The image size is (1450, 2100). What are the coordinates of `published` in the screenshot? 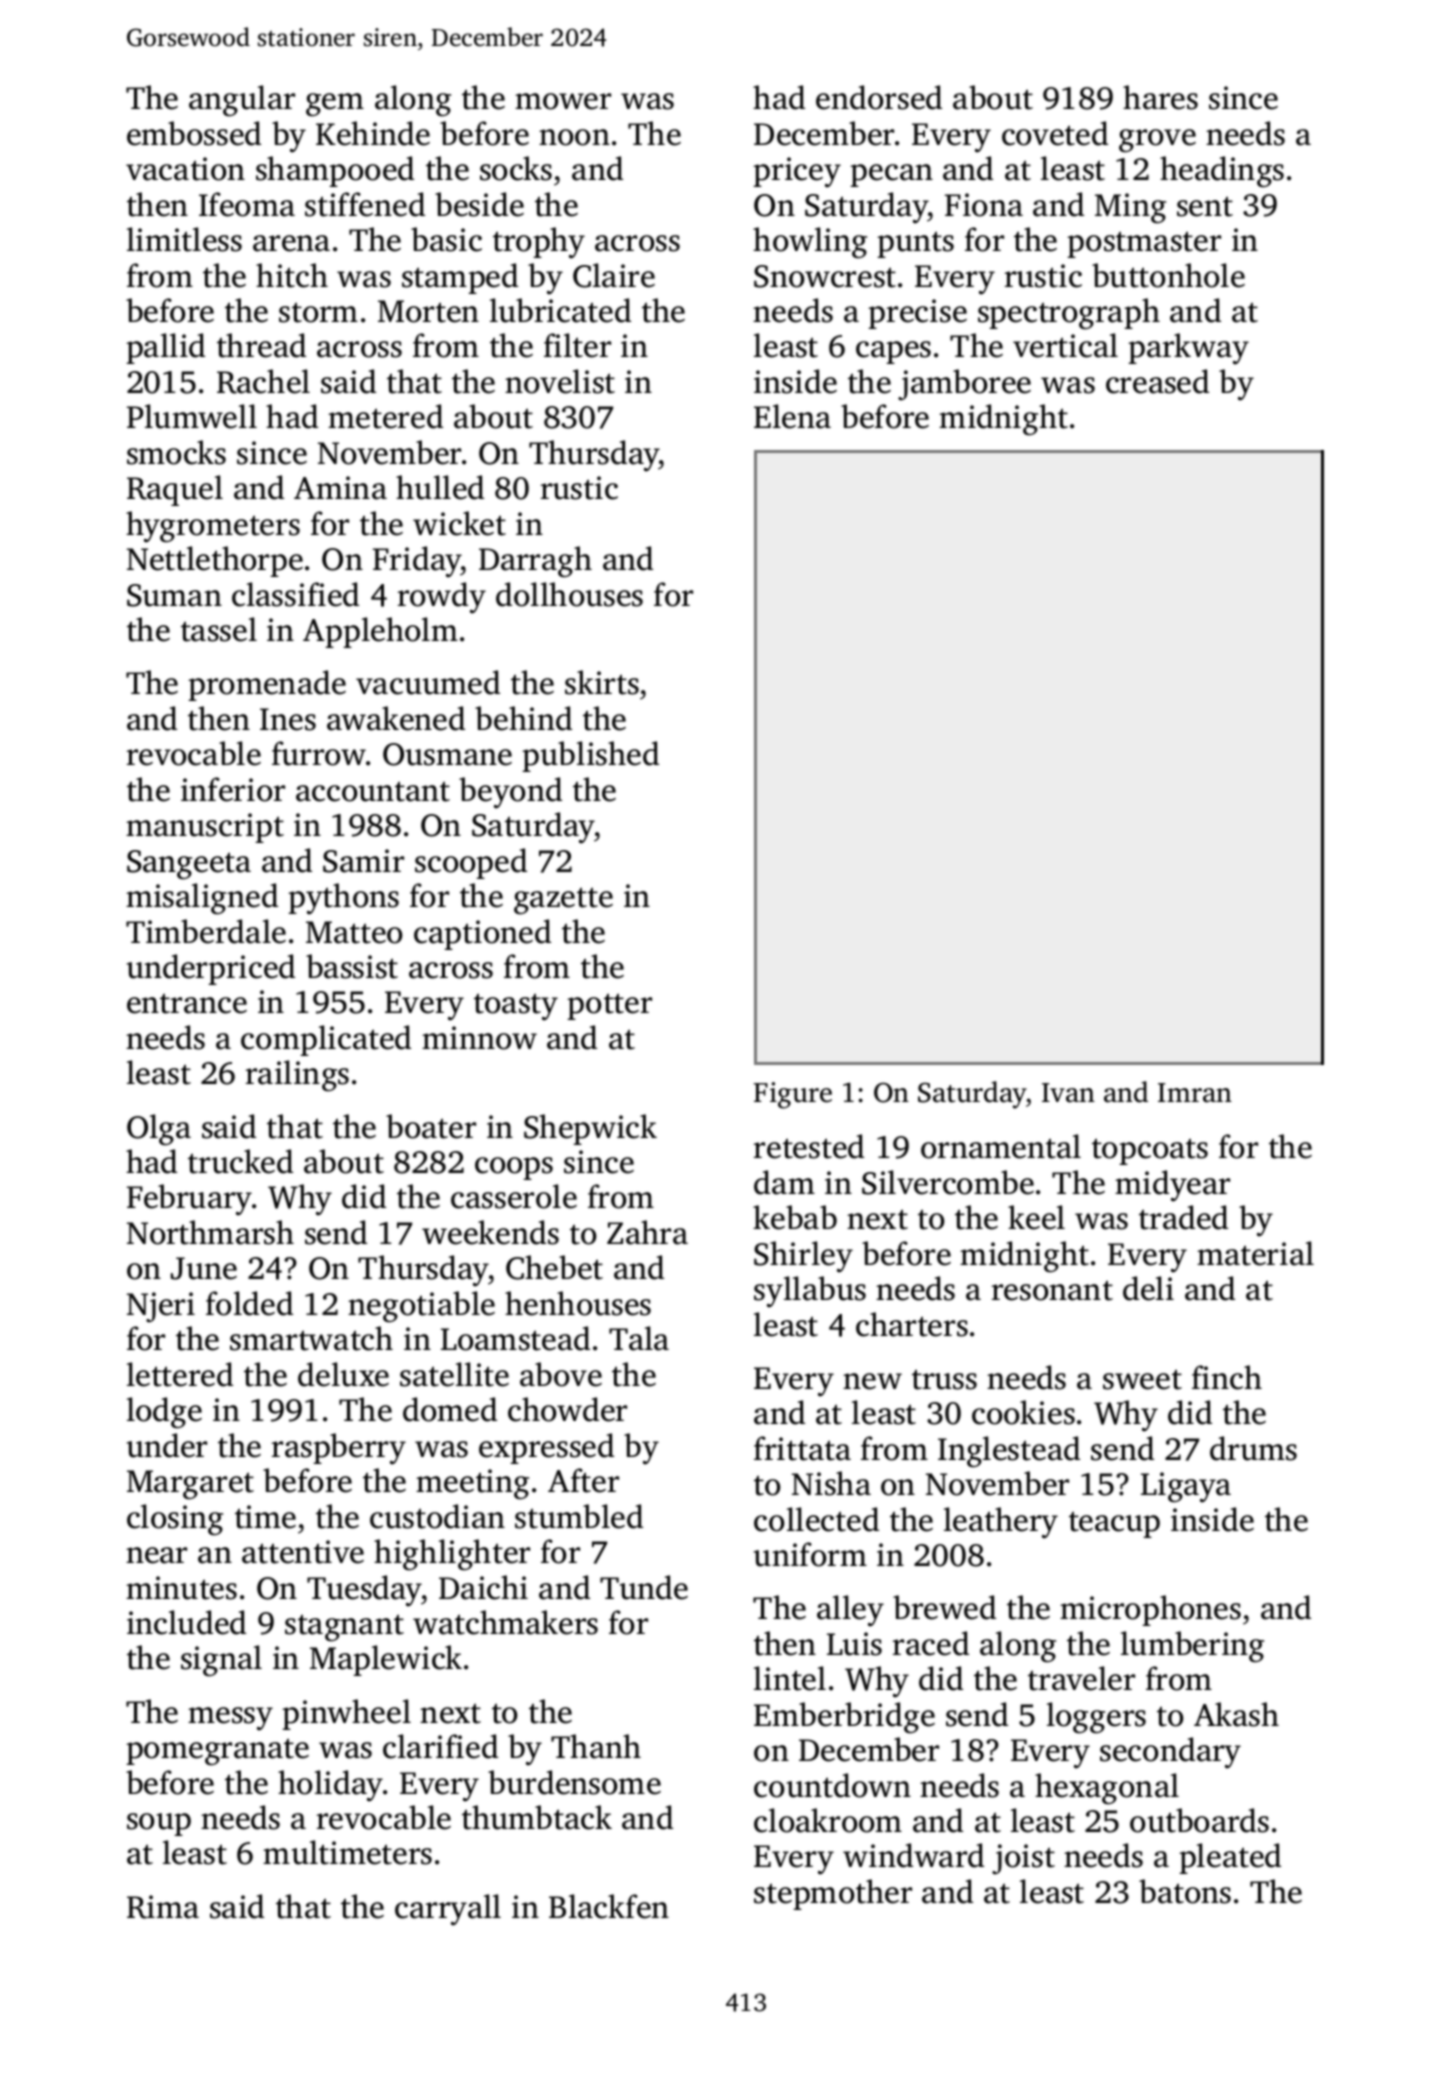 It's located at (590, 756).
